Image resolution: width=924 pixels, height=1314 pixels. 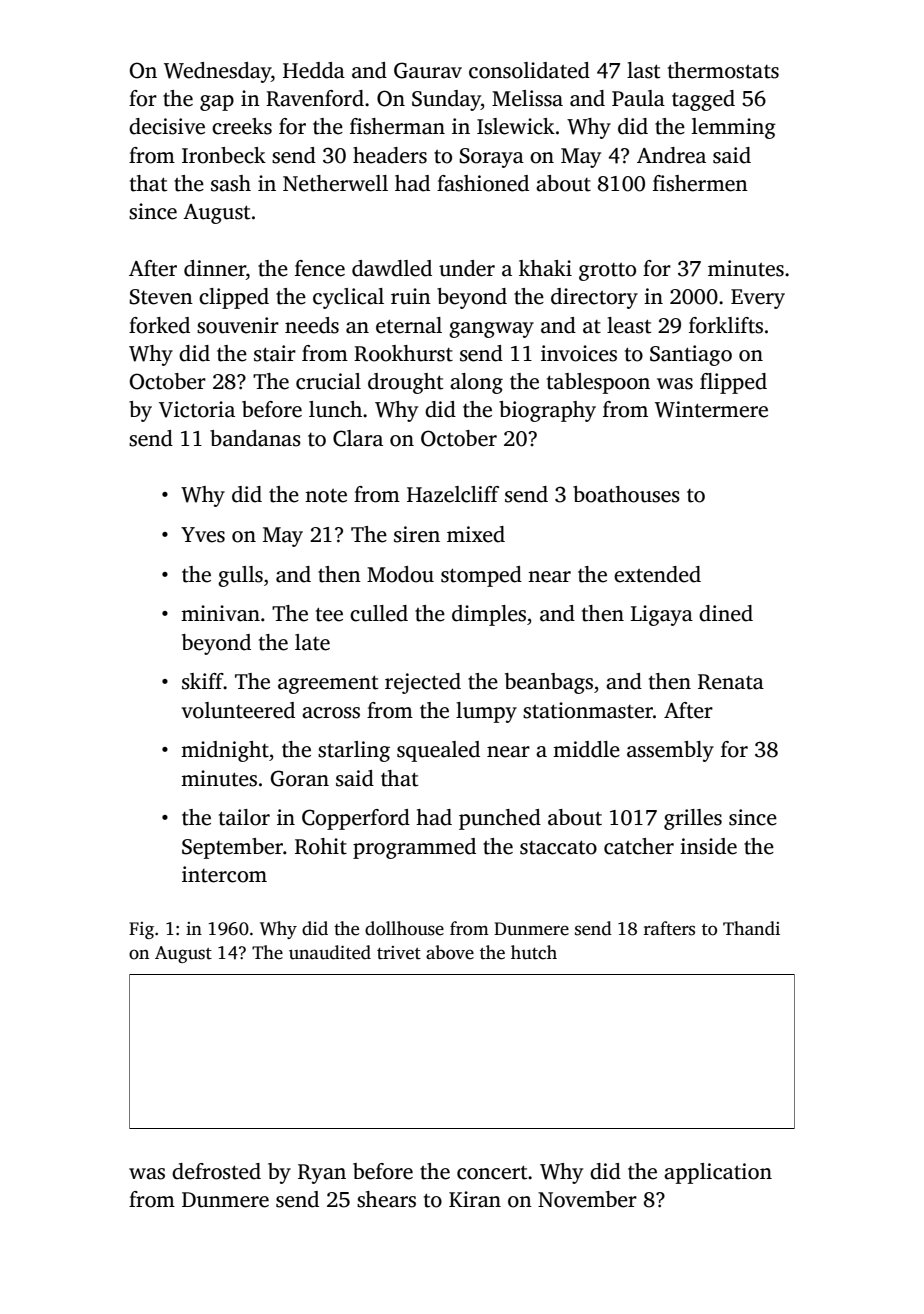 I want to click on gap, so click(x=217, y=103).
